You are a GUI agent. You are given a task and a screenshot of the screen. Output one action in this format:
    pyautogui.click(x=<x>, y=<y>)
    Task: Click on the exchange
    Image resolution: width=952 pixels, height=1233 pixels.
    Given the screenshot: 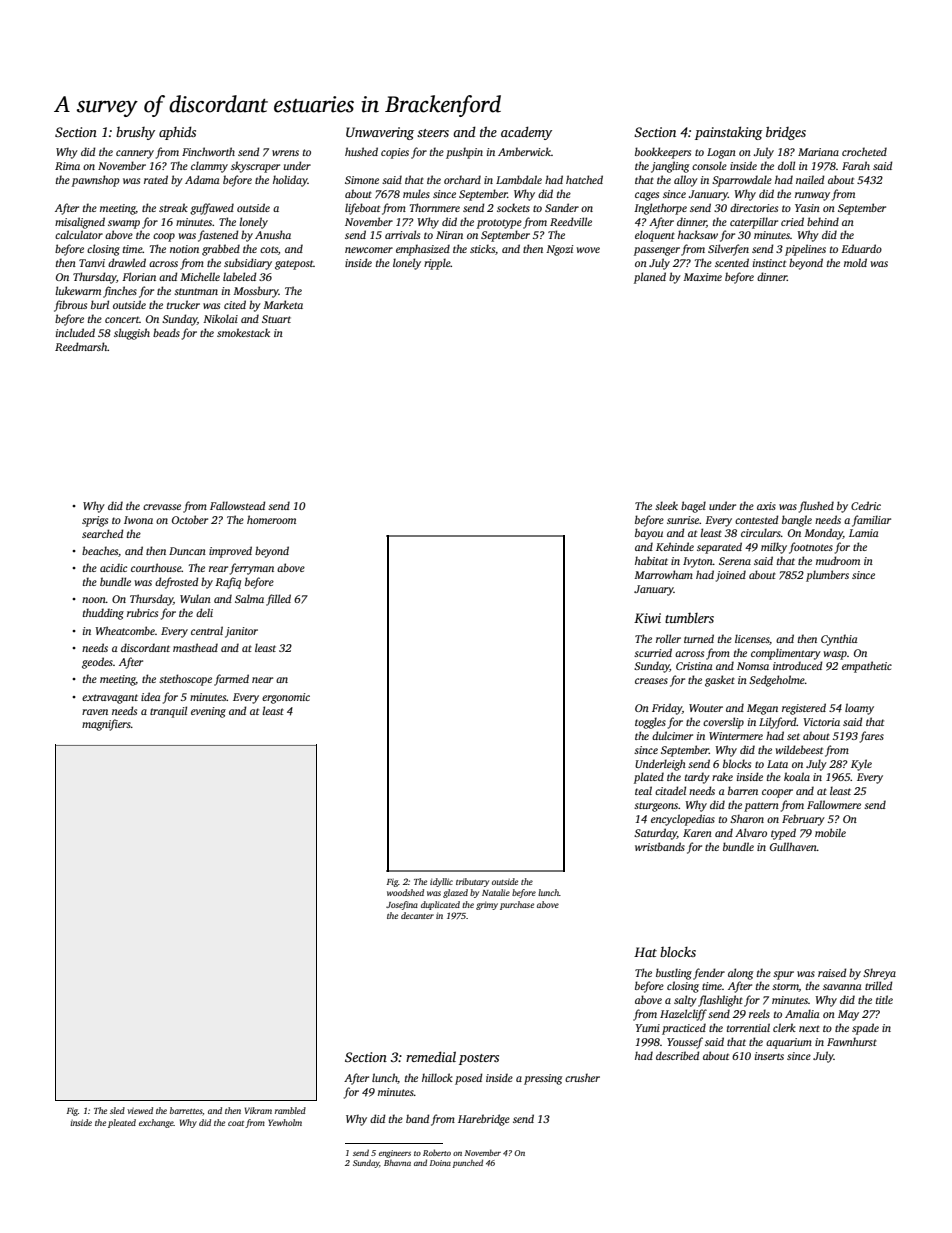 What is the action you would take?
    pyautogui.click(x=156, y=1123)
